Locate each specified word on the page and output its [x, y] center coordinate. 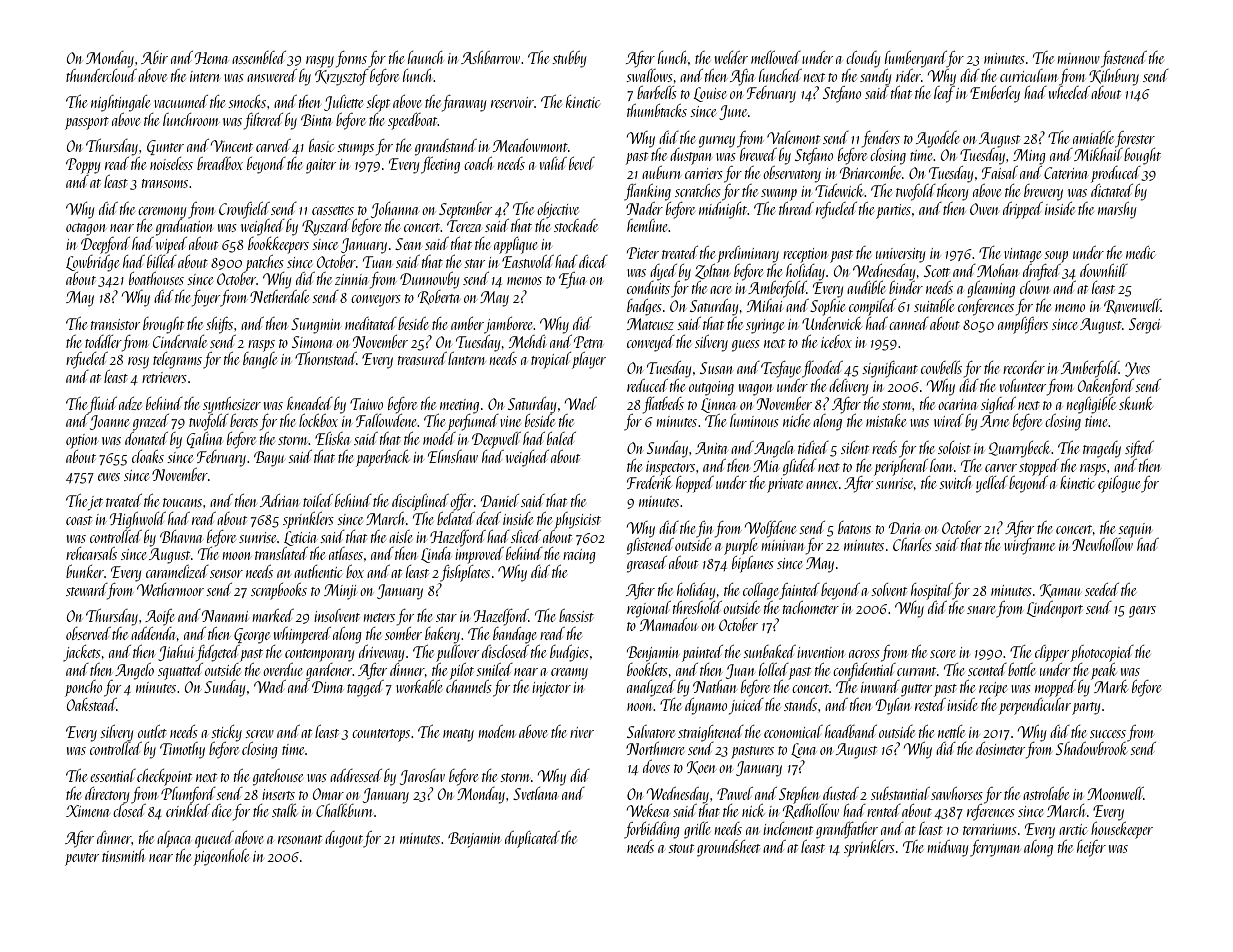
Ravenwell [1132, 306]
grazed [151, 422]
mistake [886, 420]
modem [497, 731]
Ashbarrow [490, 57]
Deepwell [496, 440]
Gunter [165, 147]
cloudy [863, 59]
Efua [572, 280]
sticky [226, 733]
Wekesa [648, 810]
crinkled [188, 810]
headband [851, 731]
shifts [219, 325]
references [991, 812]
